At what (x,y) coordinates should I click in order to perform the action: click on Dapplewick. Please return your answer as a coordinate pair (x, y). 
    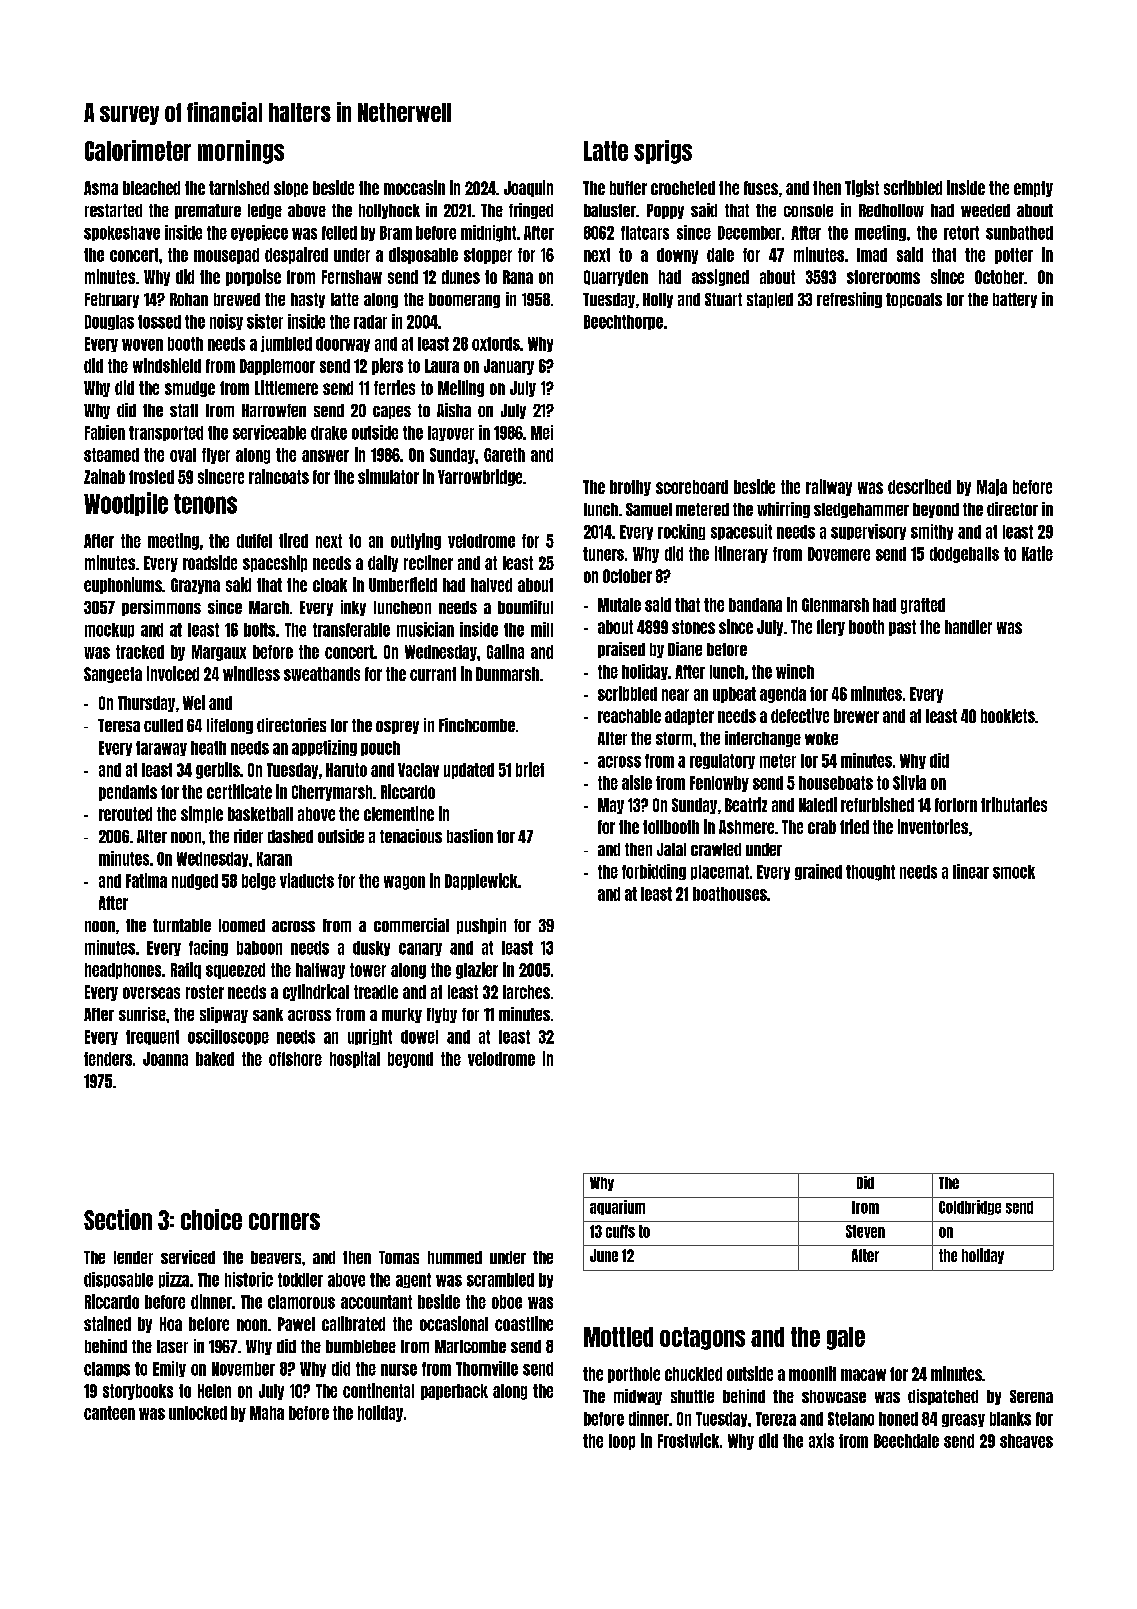
    Looking at the image, I should click on (481, 881).
